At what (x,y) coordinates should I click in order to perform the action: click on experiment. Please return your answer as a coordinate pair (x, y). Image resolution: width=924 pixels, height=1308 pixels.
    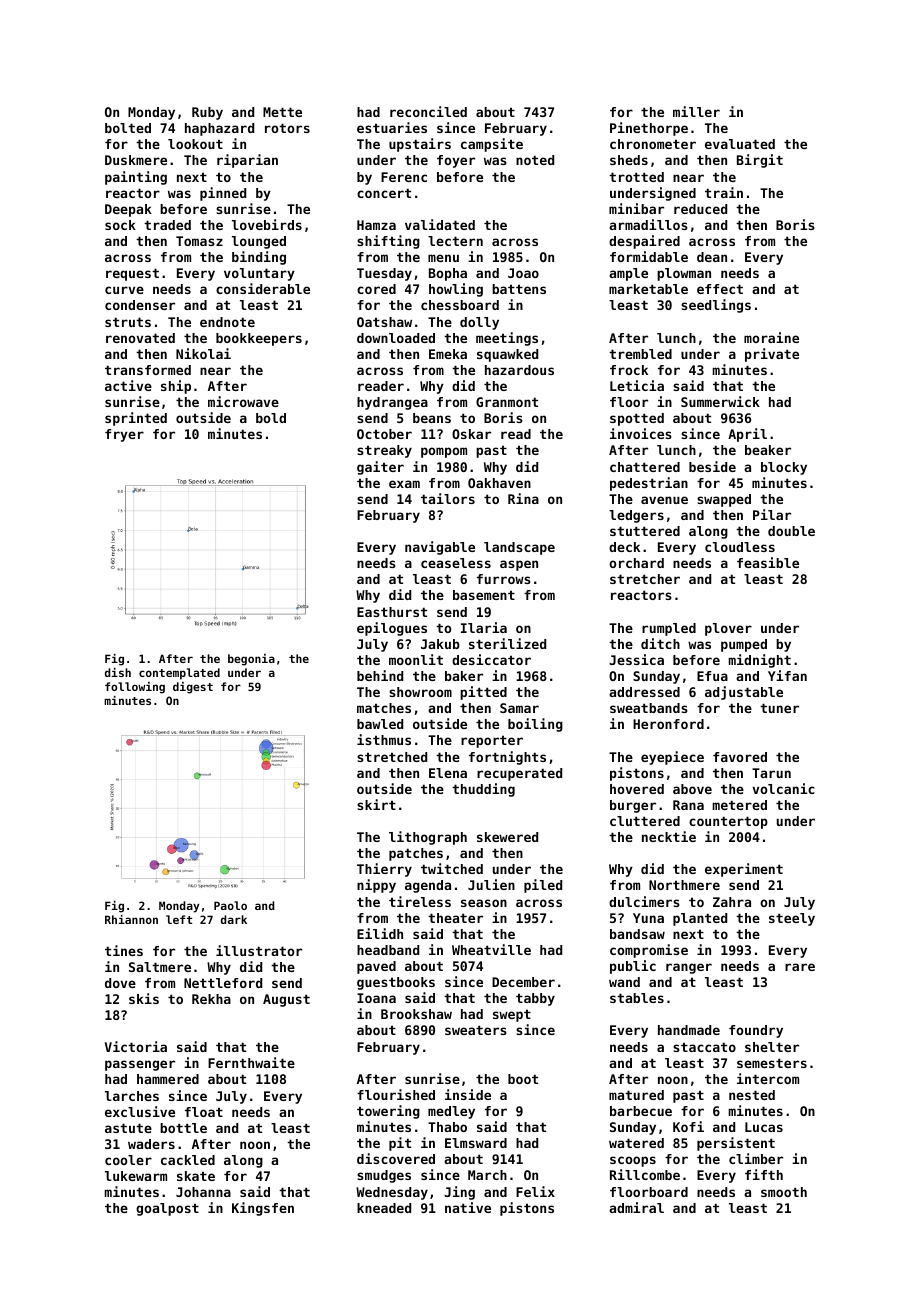
    Looking at the image, I should click on (744, 870).
